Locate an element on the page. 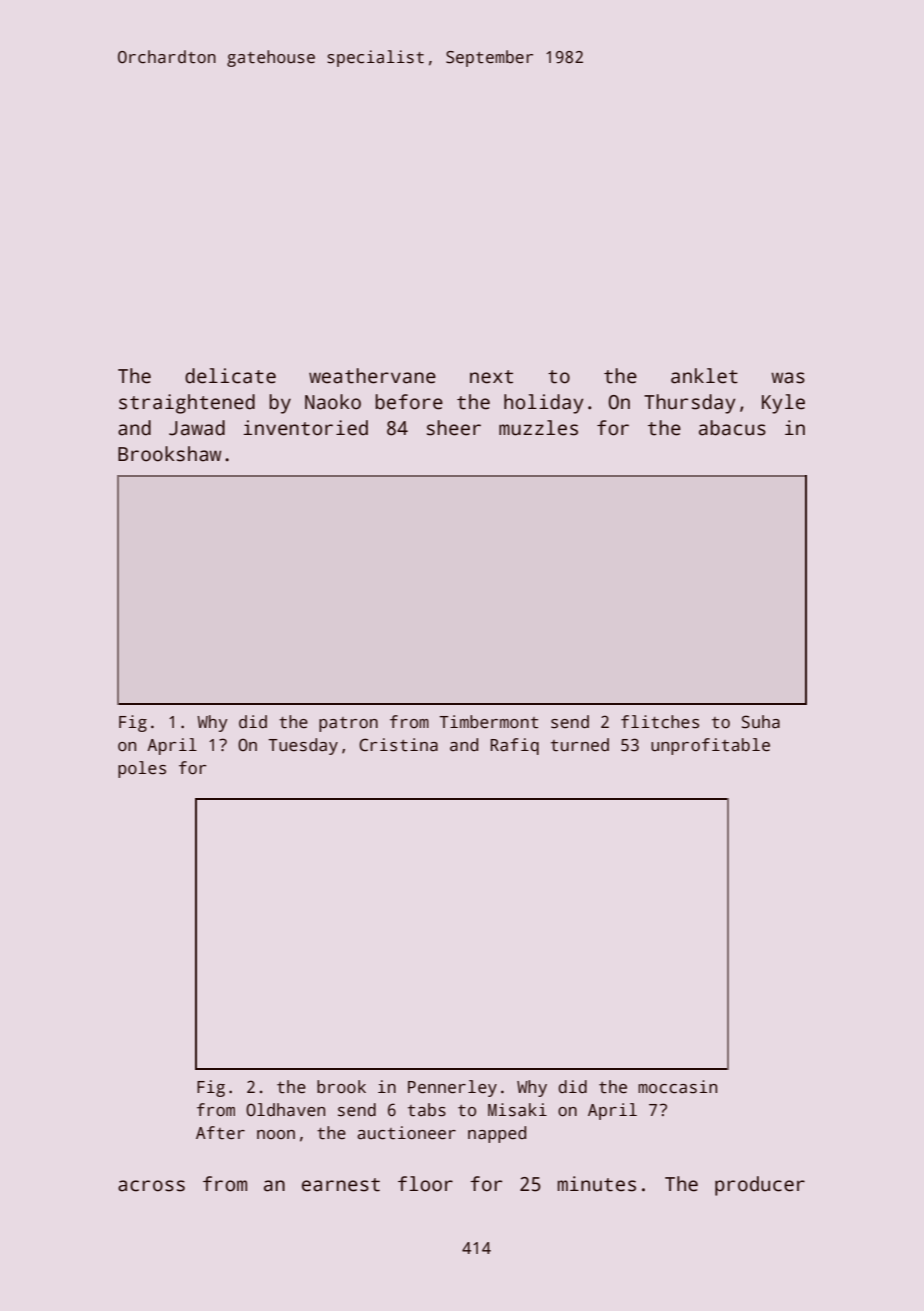 The width and height of the image is (924, 1311). abacus is located at coordinates (732, 428).
